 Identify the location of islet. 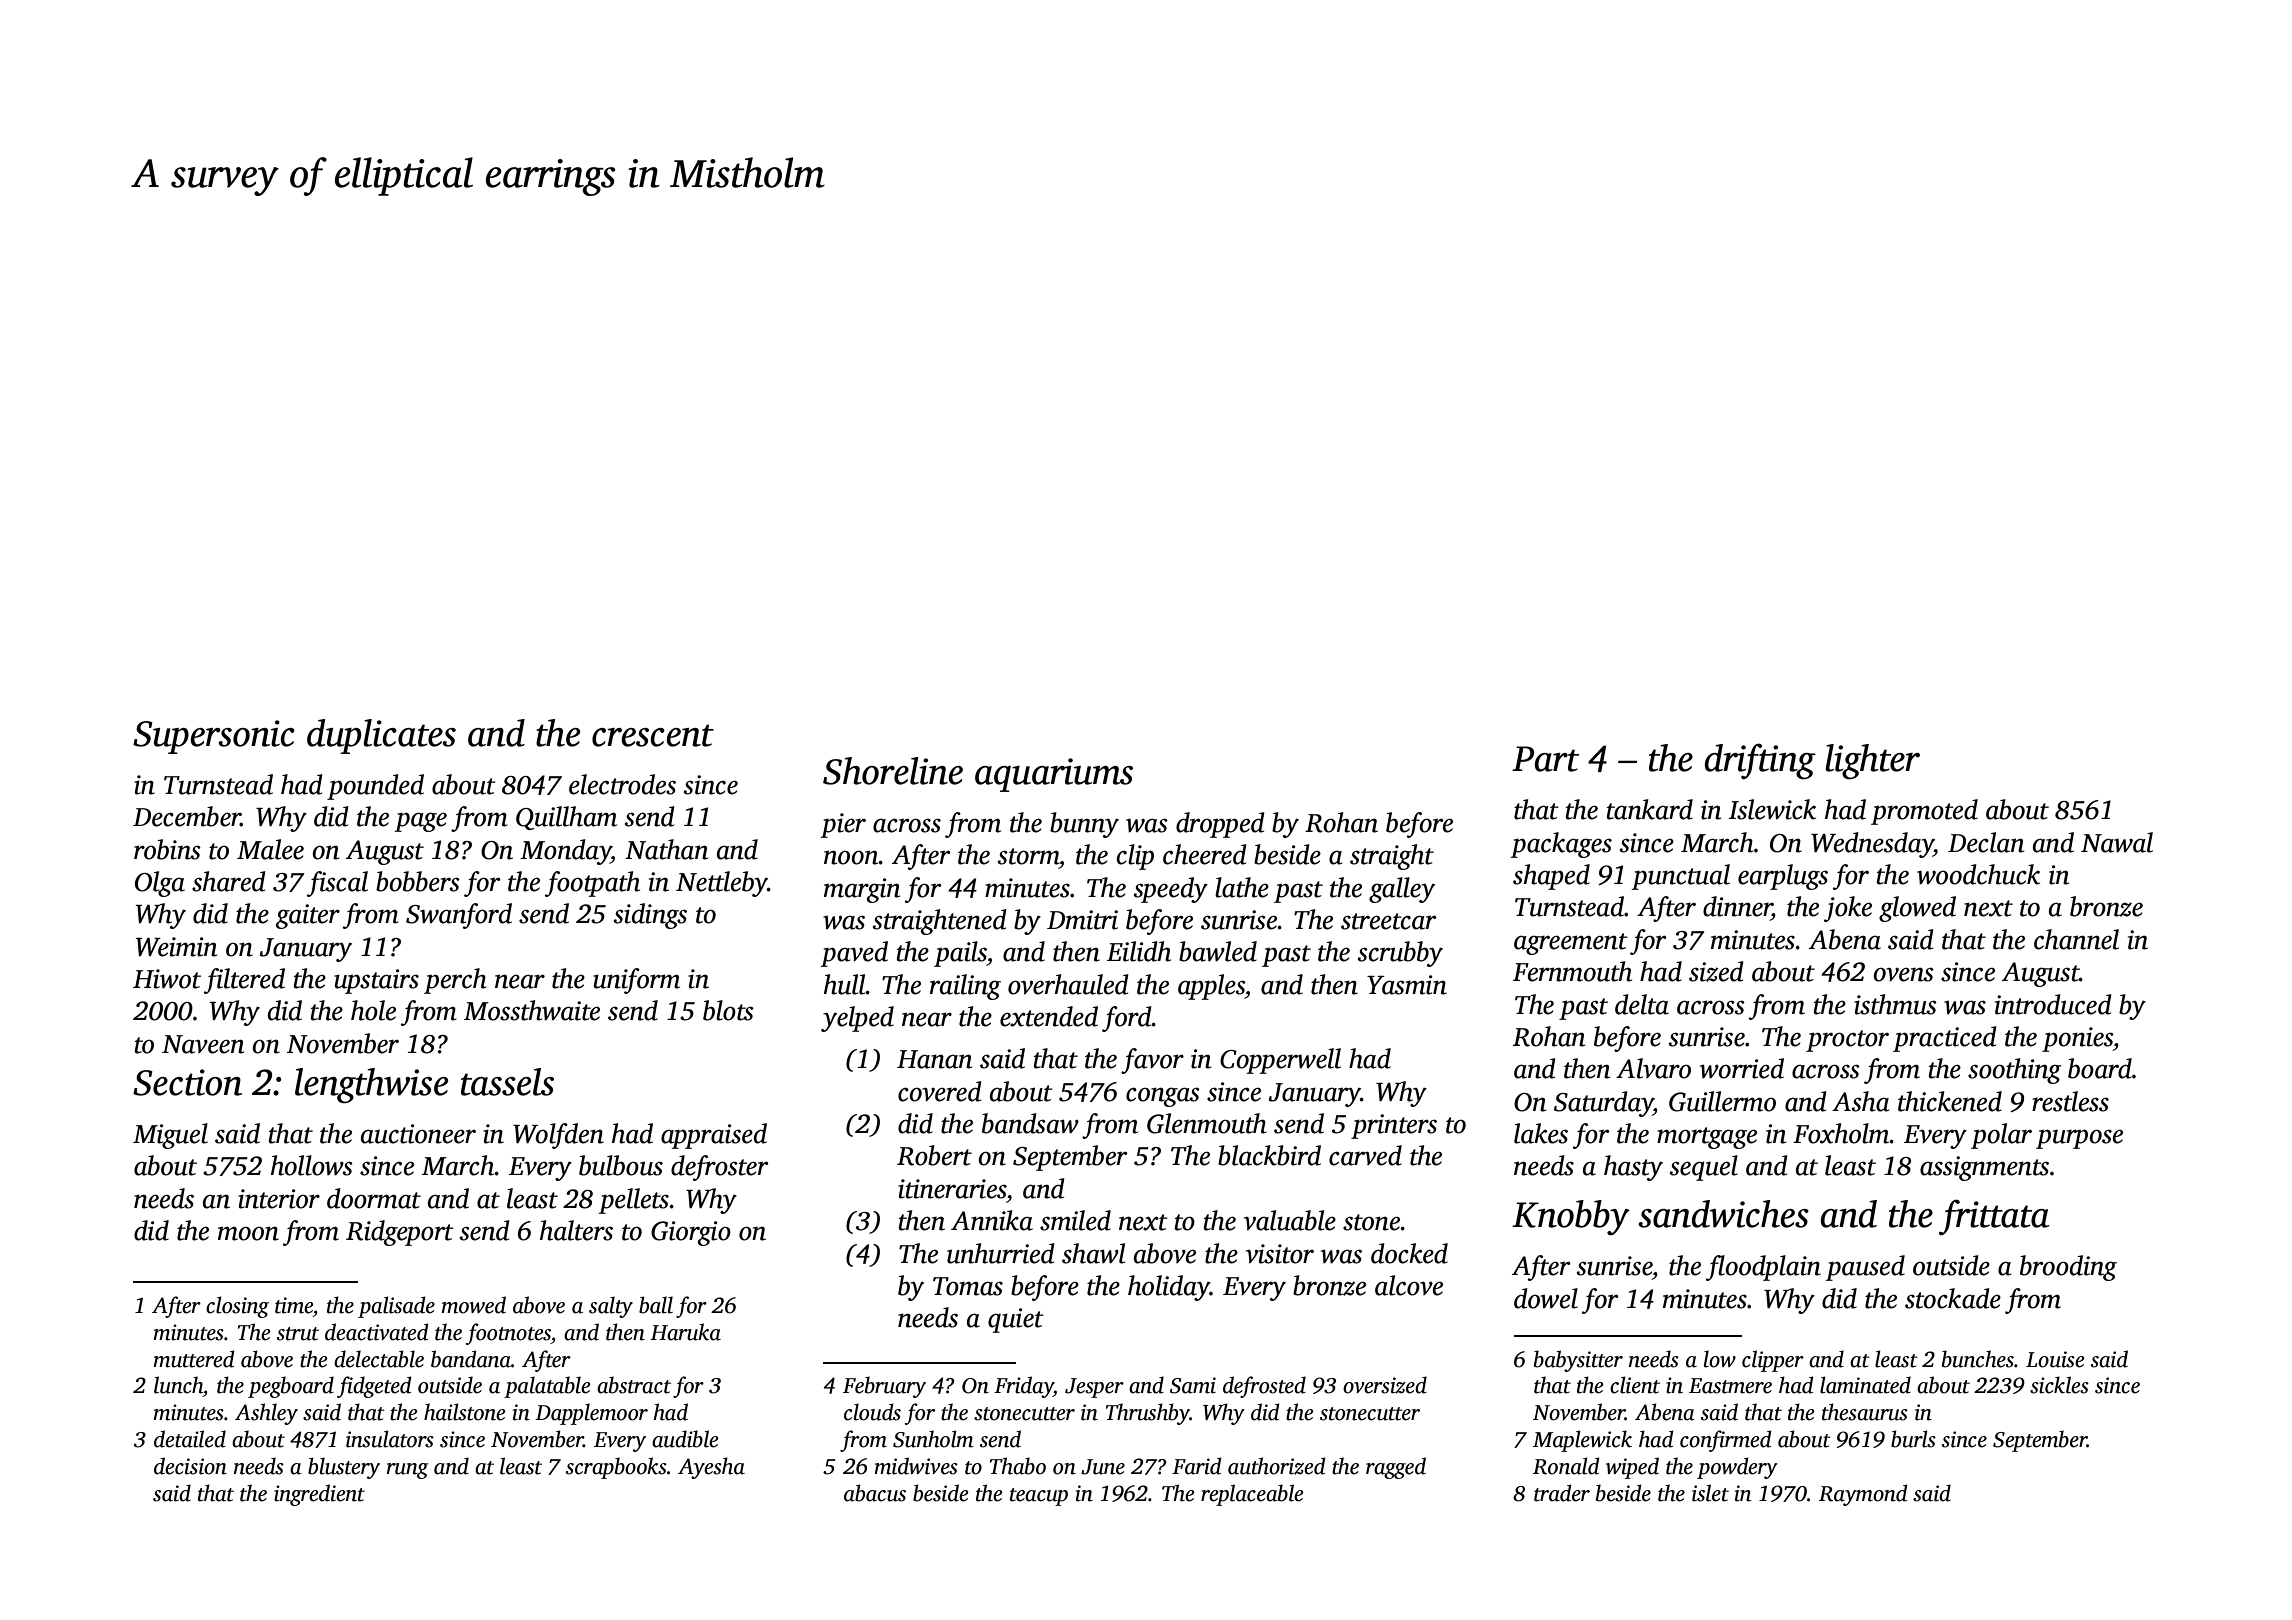
(1710, 1493).
